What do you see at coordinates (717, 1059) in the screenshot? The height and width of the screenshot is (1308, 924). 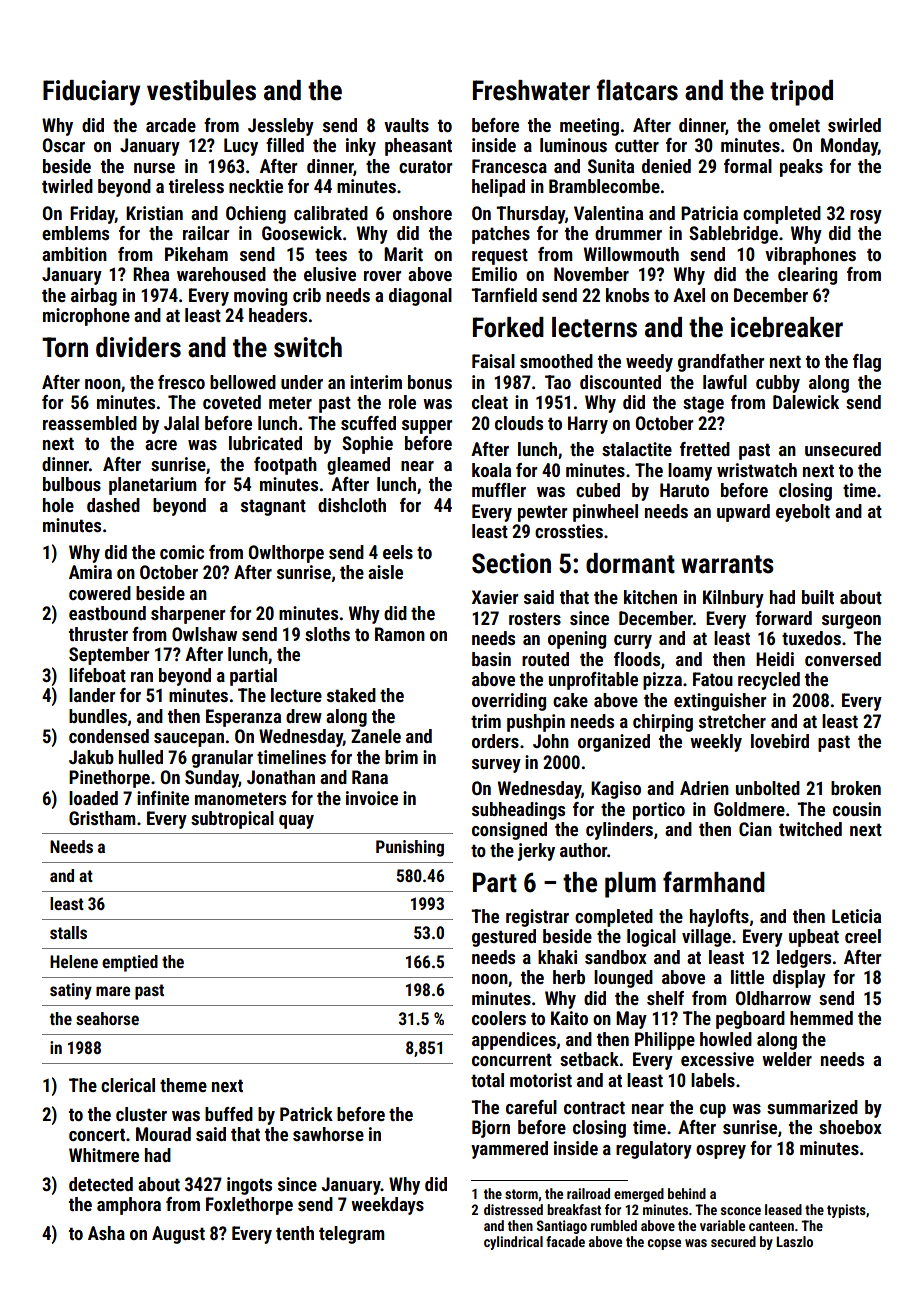 I see `excessive` at bounding box center [717, 1059].
